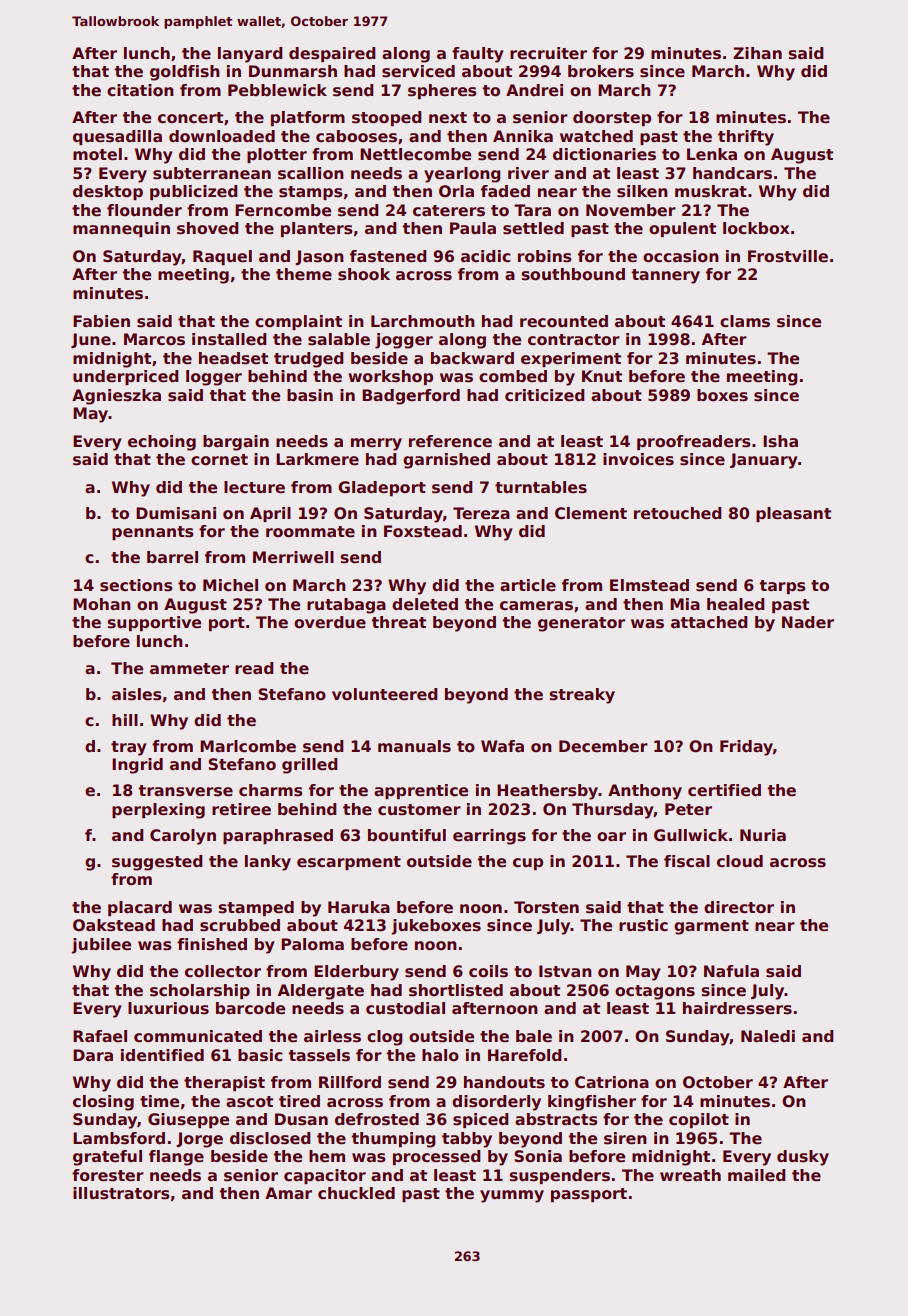 This screenshot has height=1316, width=908. Describe the element at coordinates (185, 73) in the screenshot. I see `goldfish` at that location.
